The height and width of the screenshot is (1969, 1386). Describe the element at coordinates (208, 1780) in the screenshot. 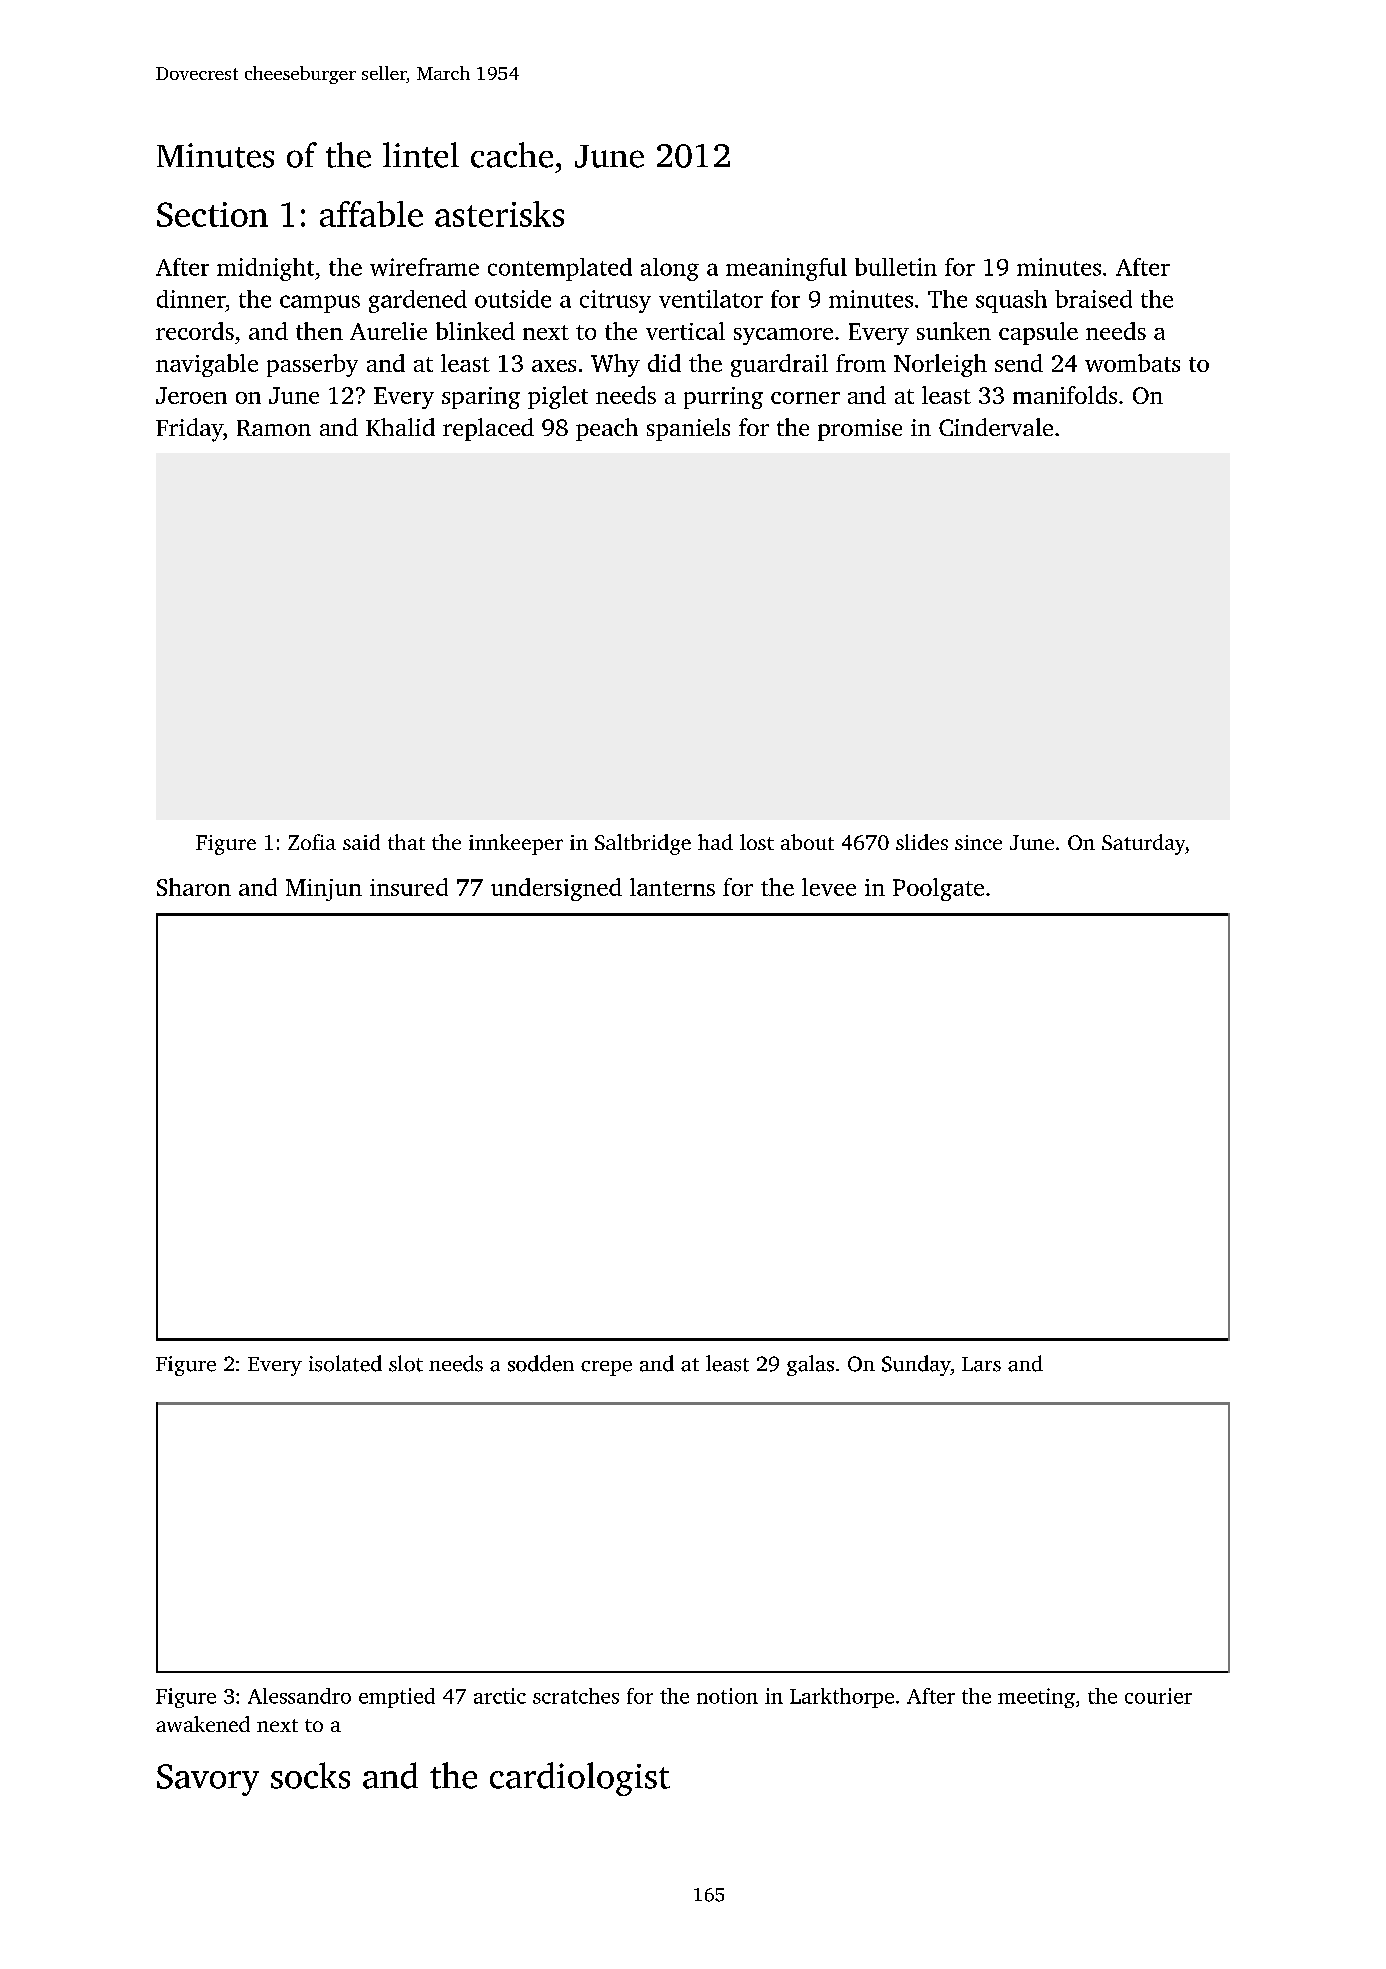

I see `Savory` at that location.
